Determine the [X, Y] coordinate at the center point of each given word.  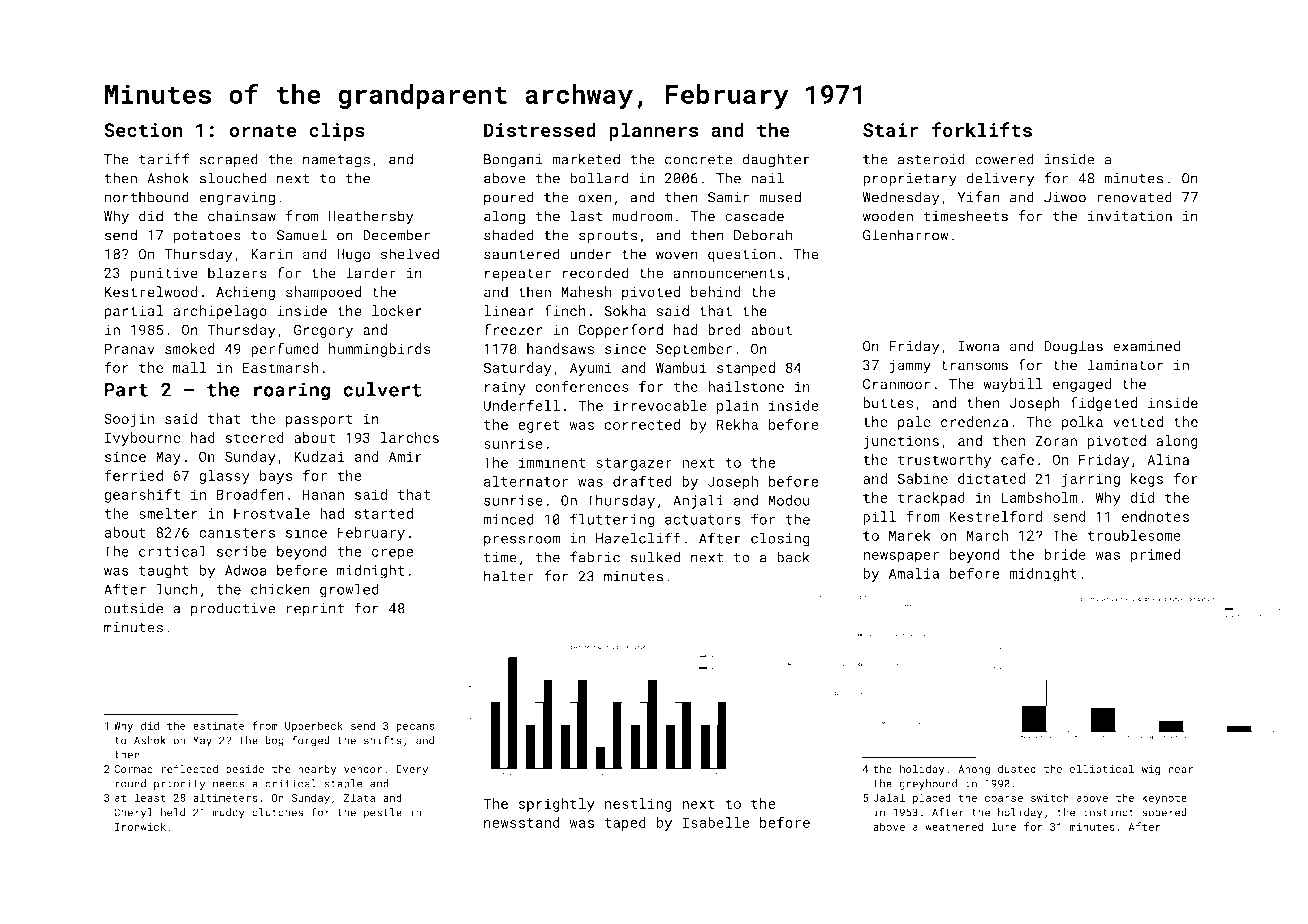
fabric [595, 557]
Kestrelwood [151, 292]
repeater [518, 274]
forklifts [981, 130]
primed [1156, 556]
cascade [754, 216]
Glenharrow [905, 235]
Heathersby [370, 217]
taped [625, 824]
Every [412, 770]
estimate [219, 726]
